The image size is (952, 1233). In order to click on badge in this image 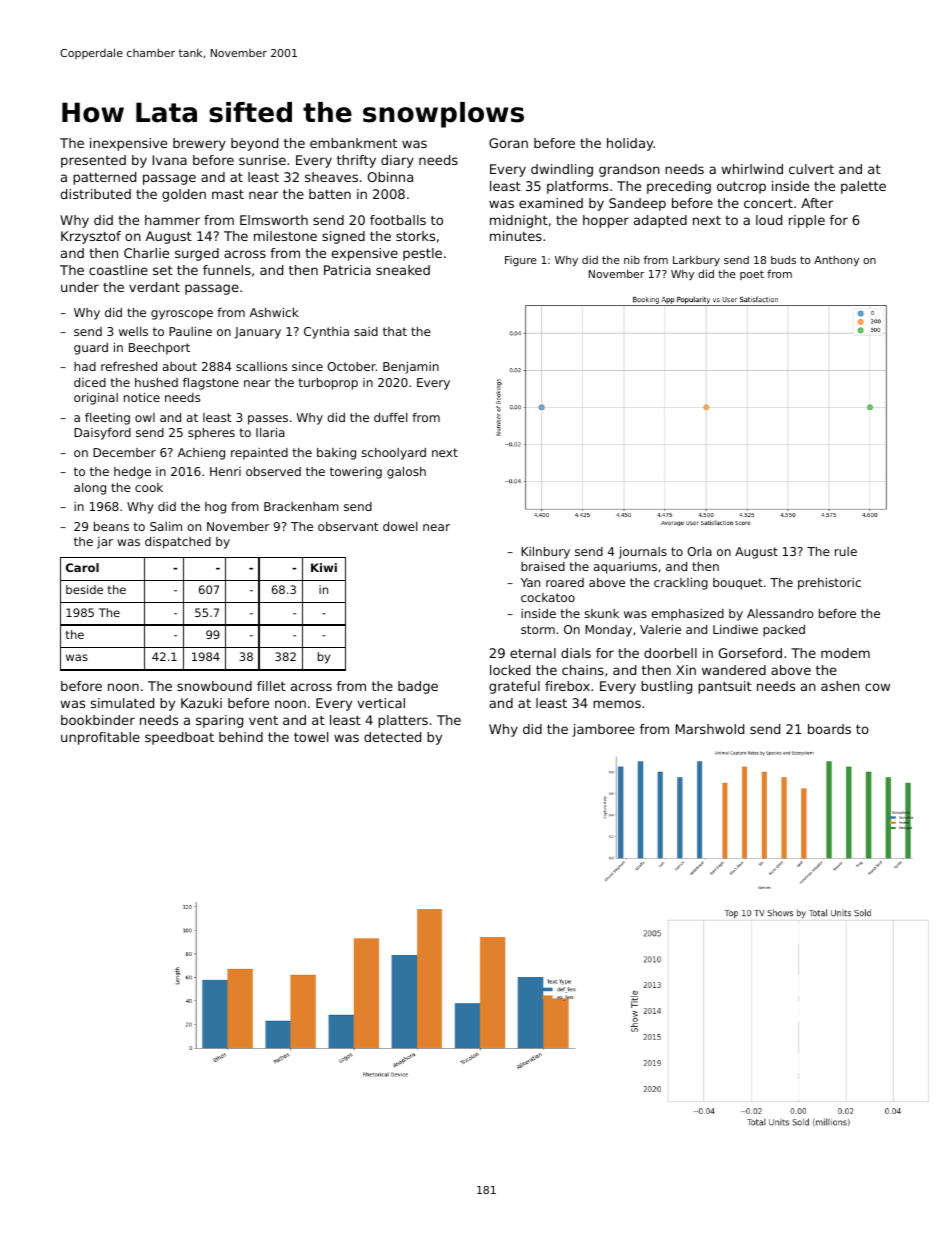, I will do `click(418, 687)`.
